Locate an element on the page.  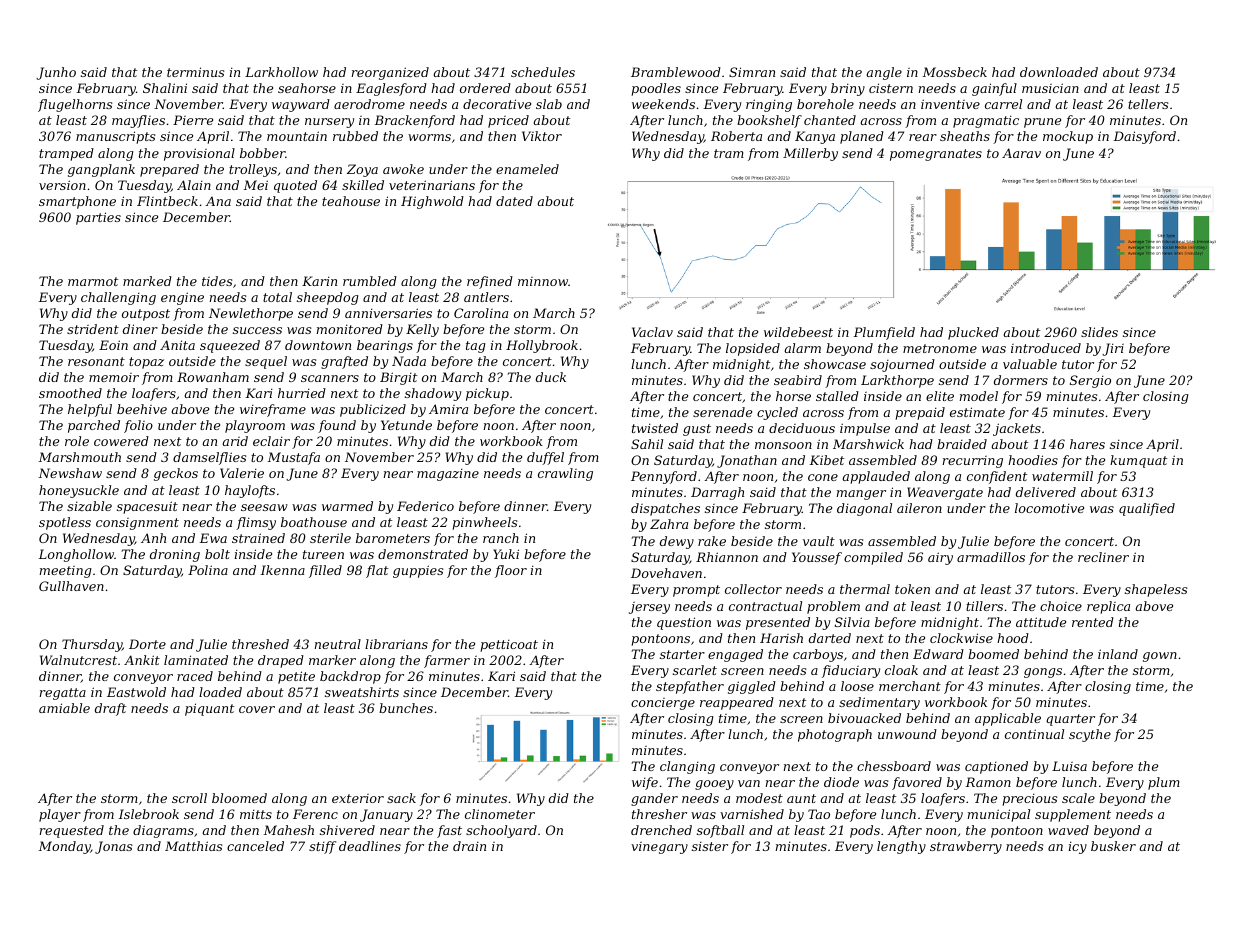
scale is located at coordinates (1078, 798).
